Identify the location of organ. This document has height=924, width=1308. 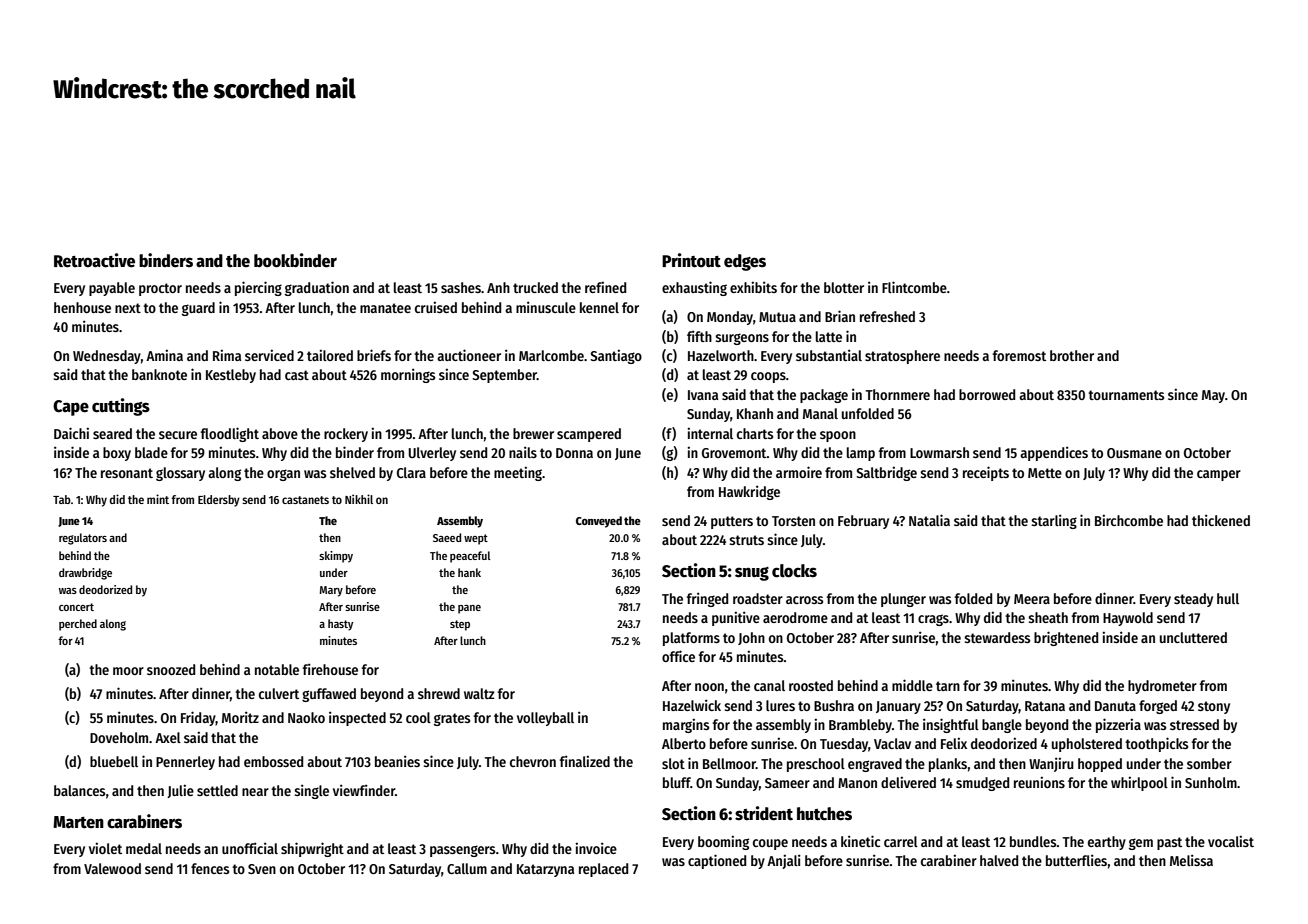
(283, 475).
